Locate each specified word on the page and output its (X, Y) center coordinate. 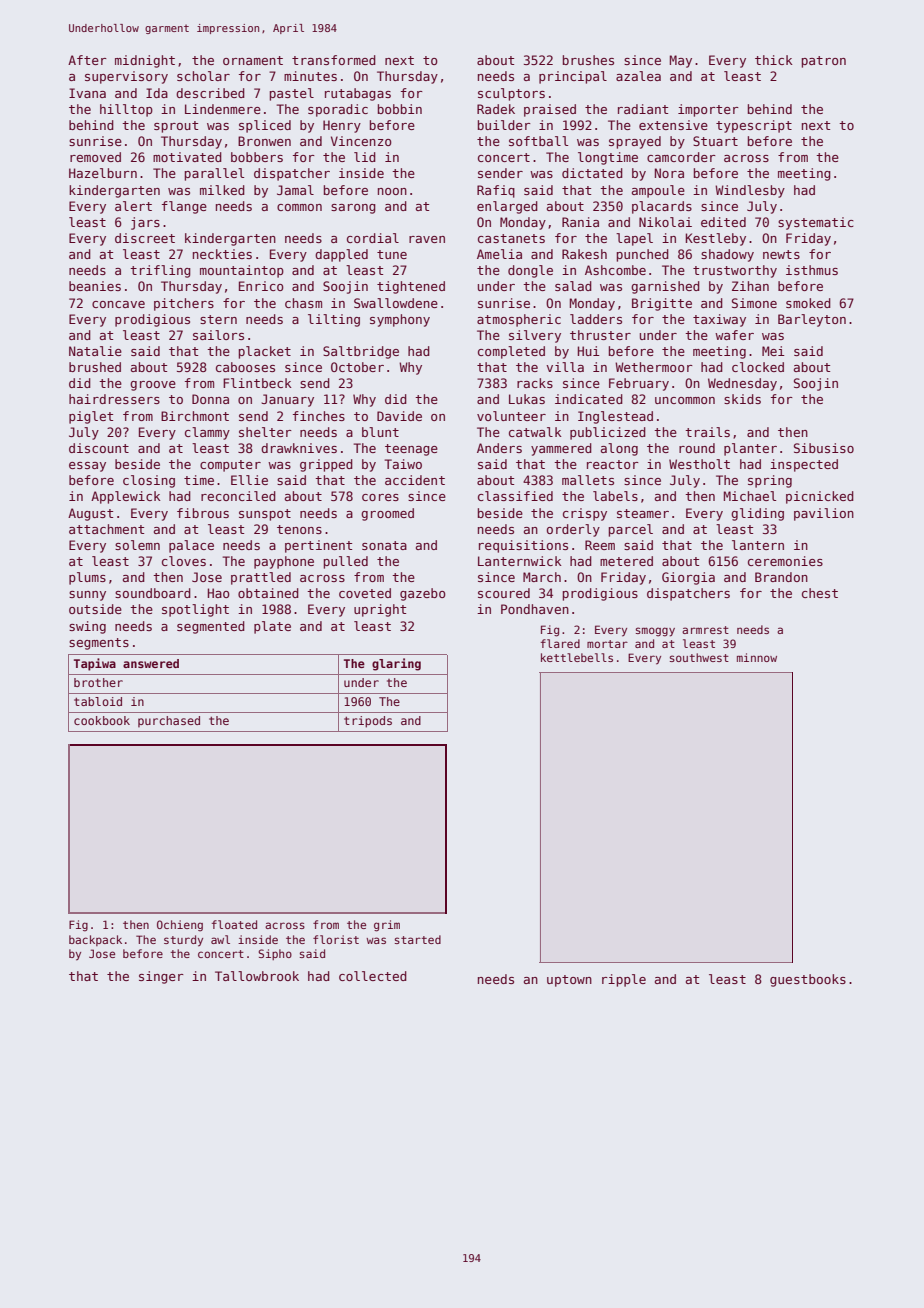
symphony (400, 320)
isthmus (812, 270)
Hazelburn (103, 173)
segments (99, 644)
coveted (365, 593)
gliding (757, 514)
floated (234, 924)
